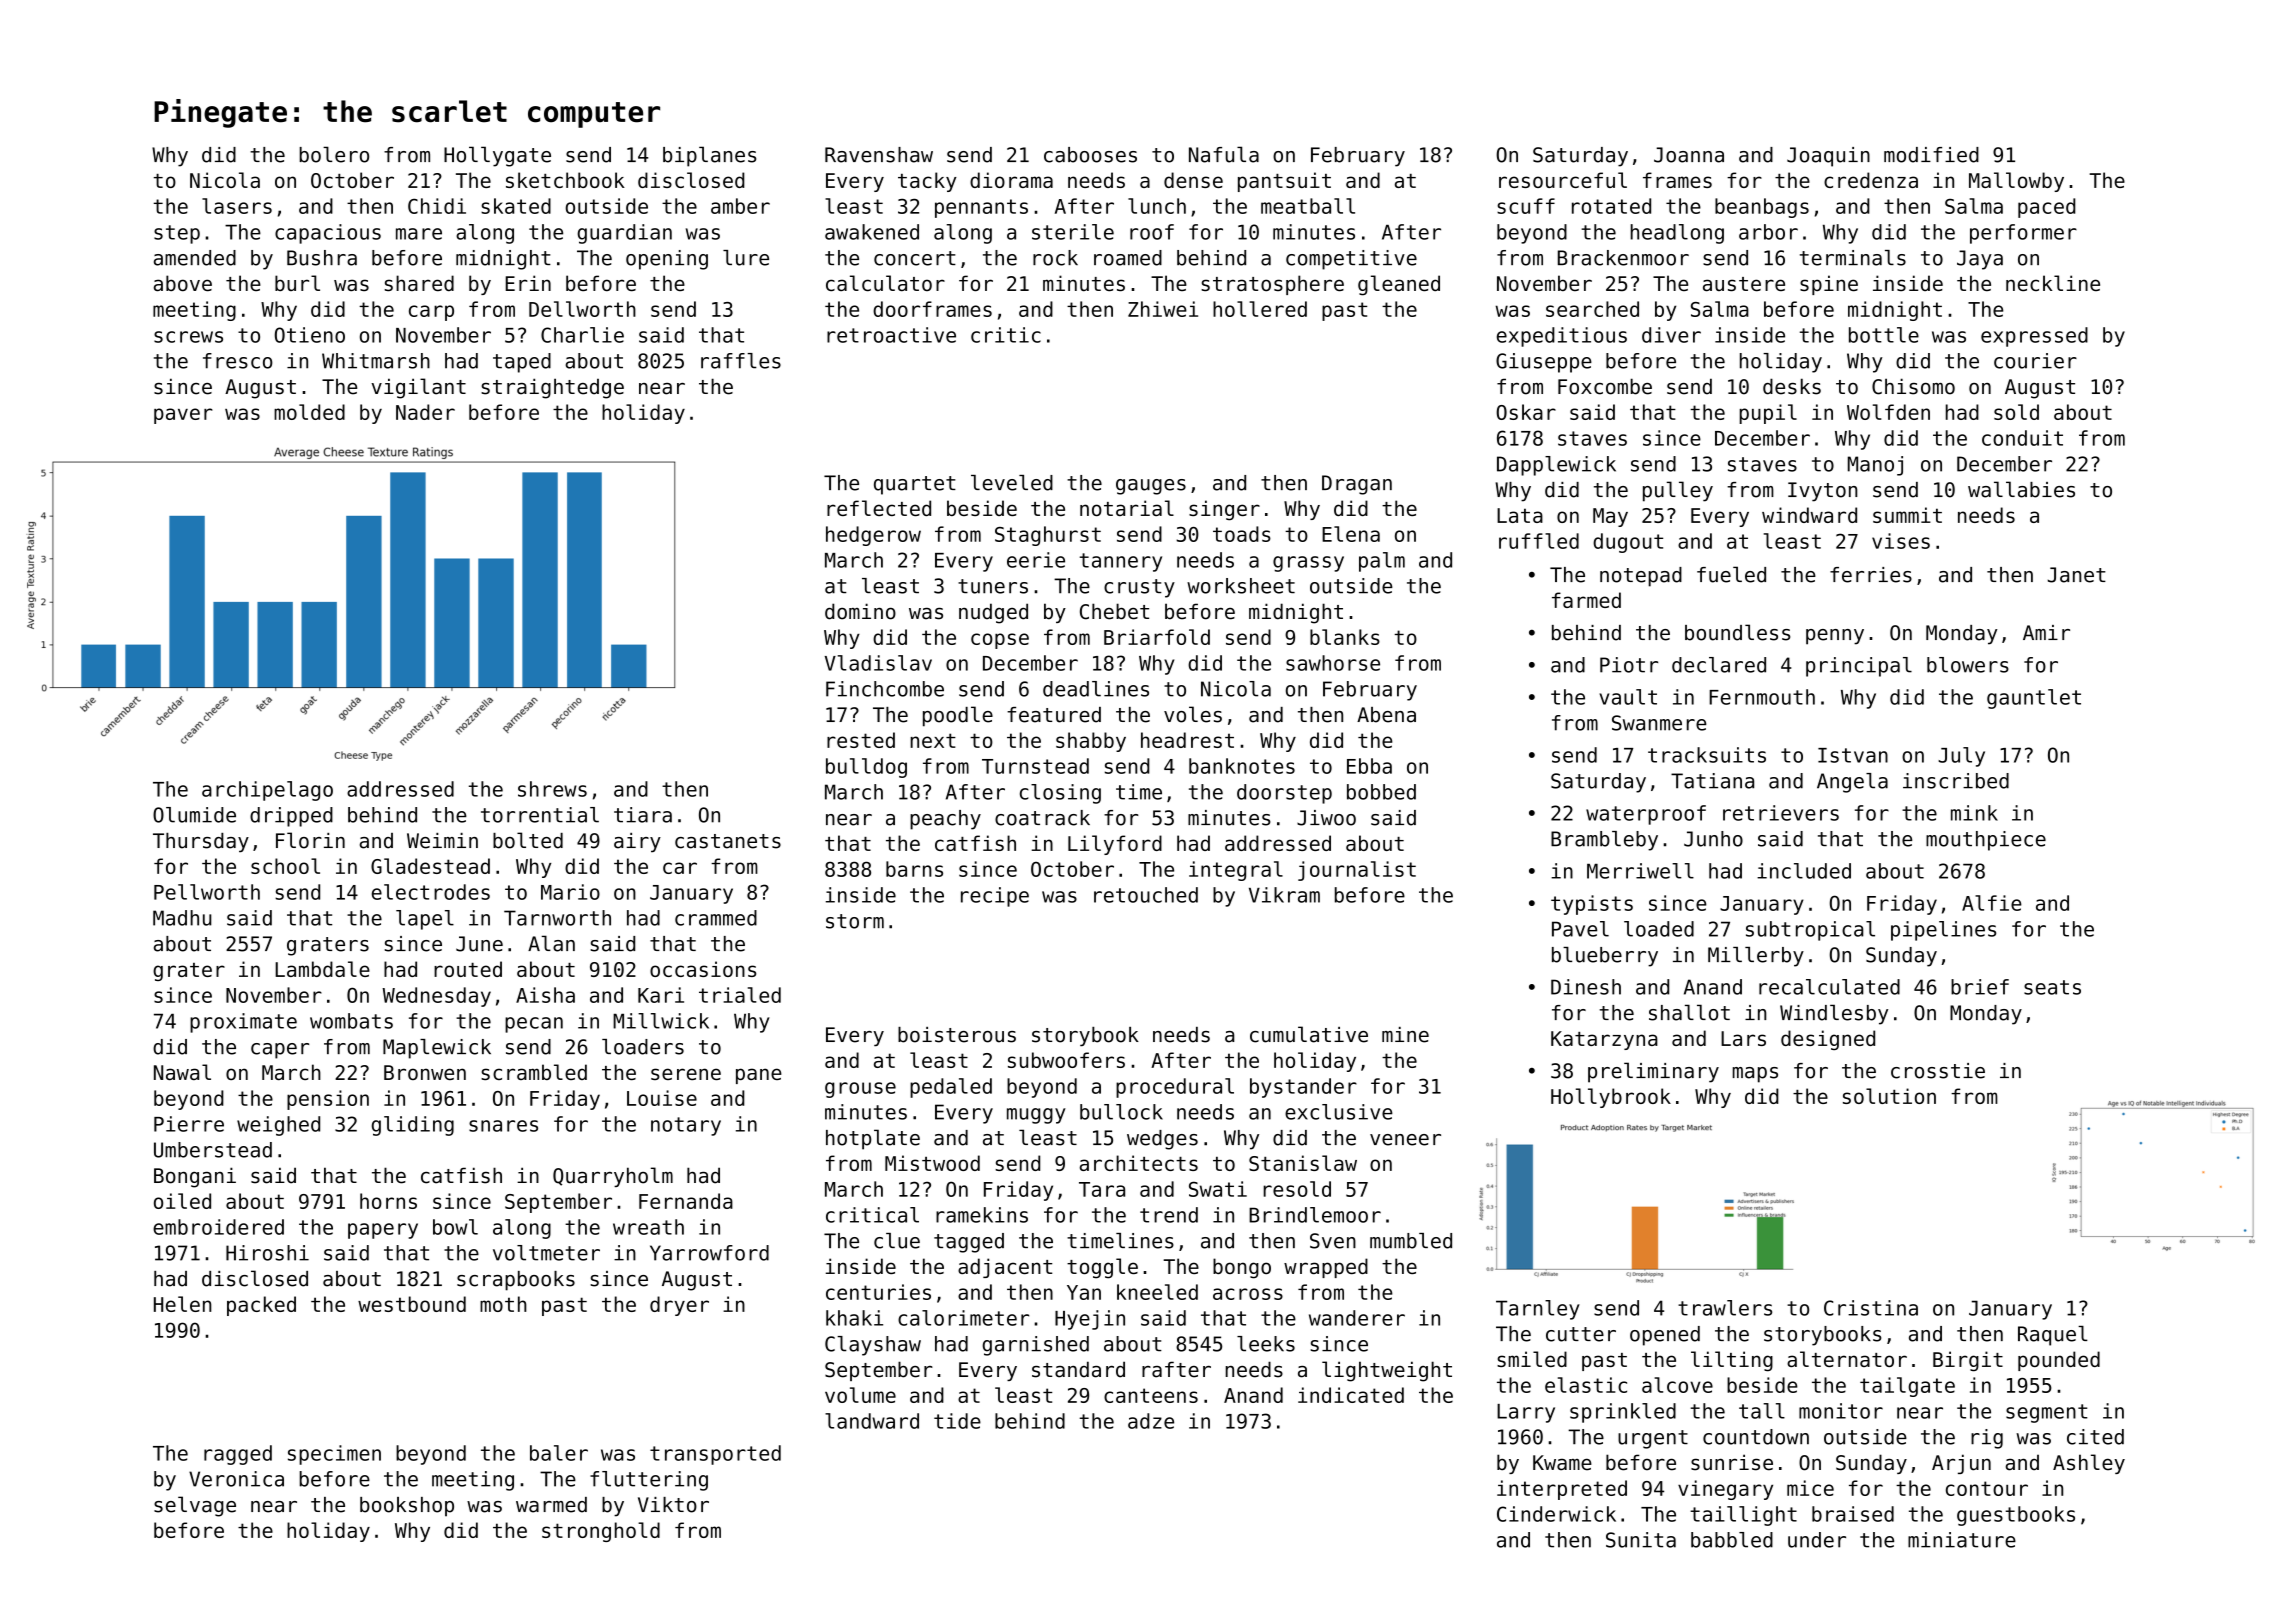  What do you see at coordinates (1090, 155) in the screenshot?
I see `cabooses` at bounding box center [1090, 155].
